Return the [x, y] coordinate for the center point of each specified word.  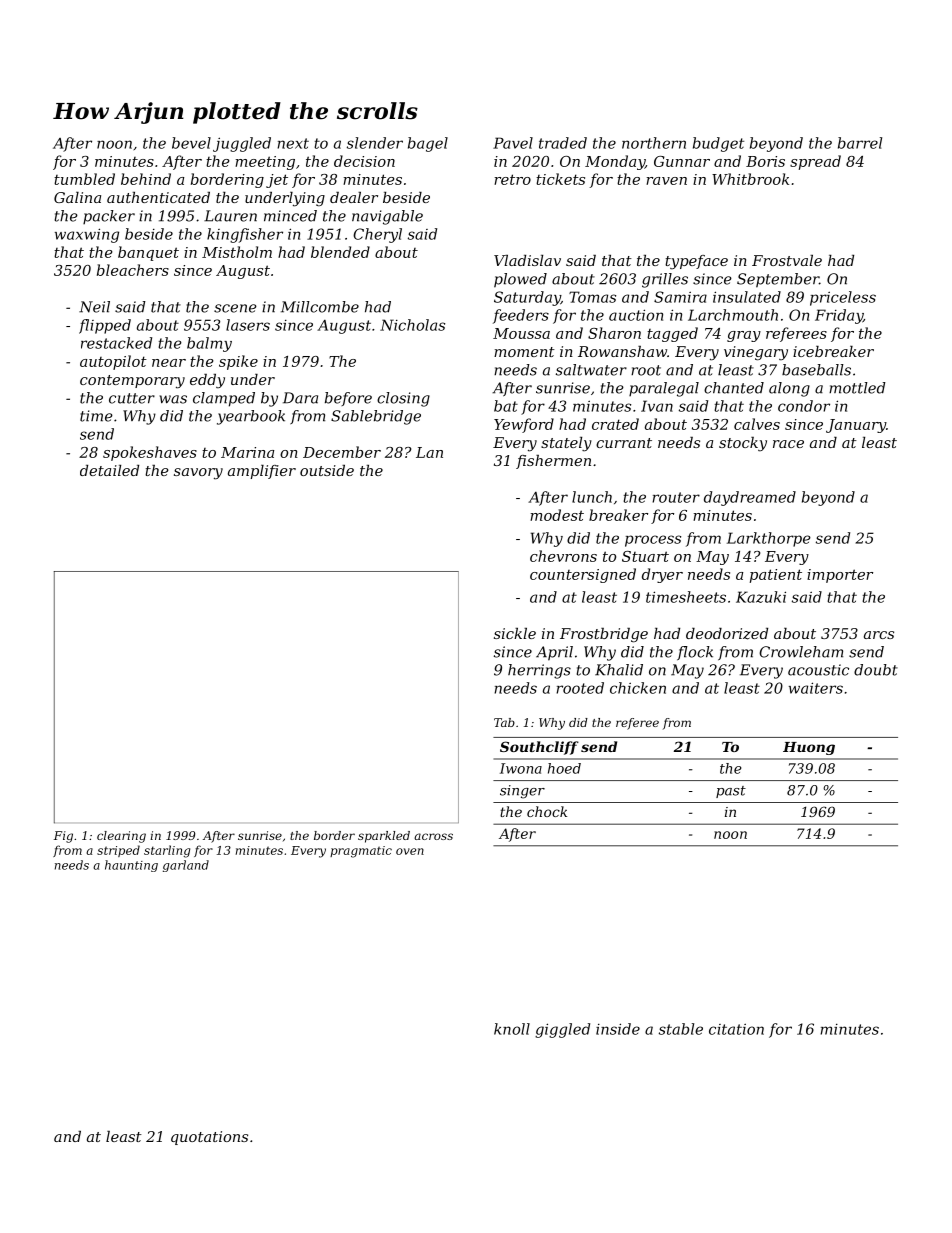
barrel [860, 143]
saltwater [591, 370]
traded [563, 143]
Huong [809, 748]
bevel [191, 143]
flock [695, 653]
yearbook [251, 417]
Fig [63, 837]
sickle [515, 633]
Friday [839, 316]
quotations [209, 1138]
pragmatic [361, 852]
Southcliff [539, 748]
